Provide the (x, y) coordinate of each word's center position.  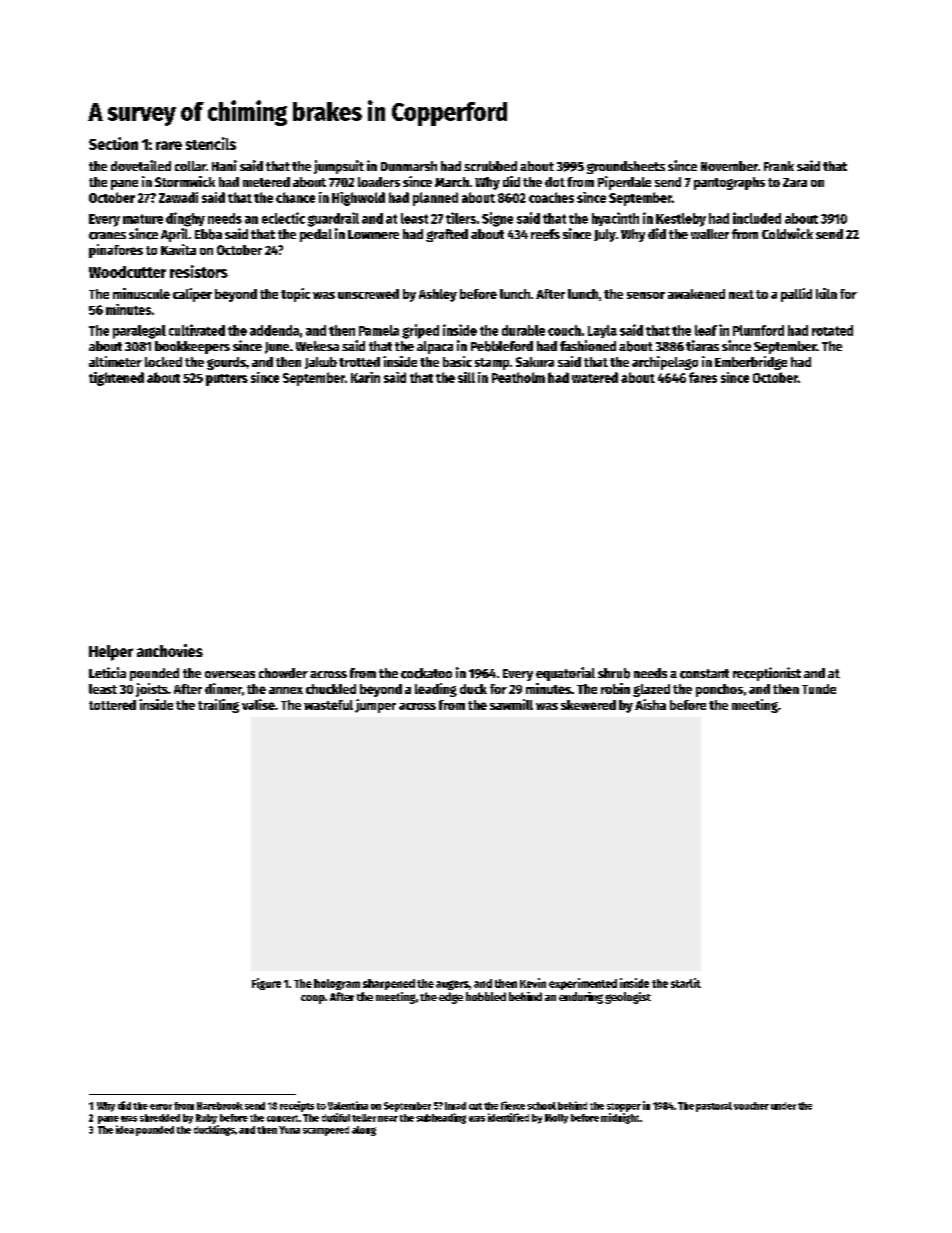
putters (227, 380)
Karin (365, 377)
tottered (112, 705)
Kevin (533, 983)
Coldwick (787, 233)
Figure (266, 984)
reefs (545, 234)
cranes (107, 236)
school (541, 1106)
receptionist (767, 674)
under (783, 1106)
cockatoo (426, 673)
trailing (218, 706)
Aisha (650, 704)
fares (703, 377)
